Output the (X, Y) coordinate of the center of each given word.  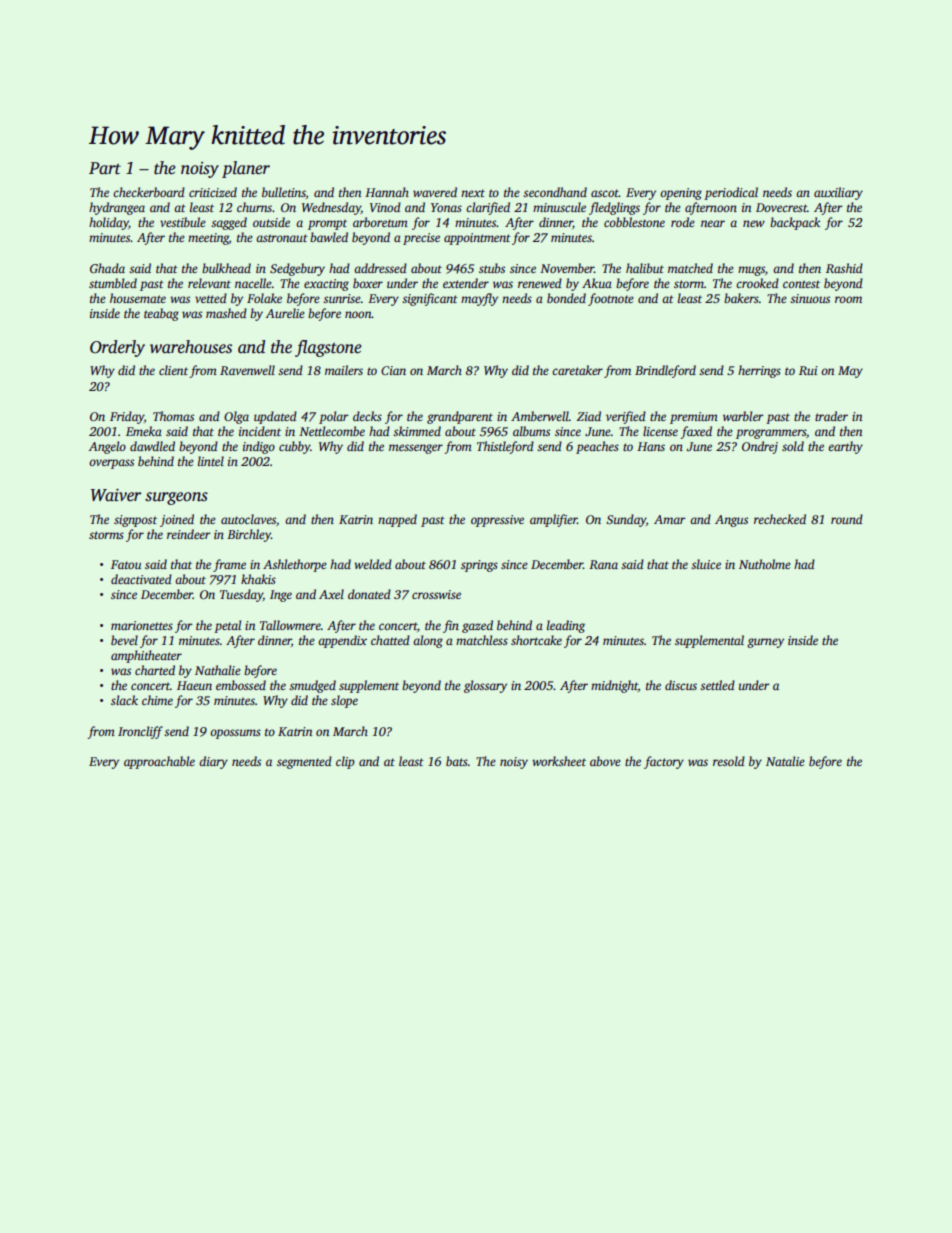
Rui (808, 370)
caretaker (577, 370)
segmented (304, 762)
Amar (670, 519)
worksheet (559, 761)
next (473, 193)
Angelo (107, 447)
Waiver (116, 495)
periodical (731, 193)
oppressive (497, 521)
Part (105, 168)
